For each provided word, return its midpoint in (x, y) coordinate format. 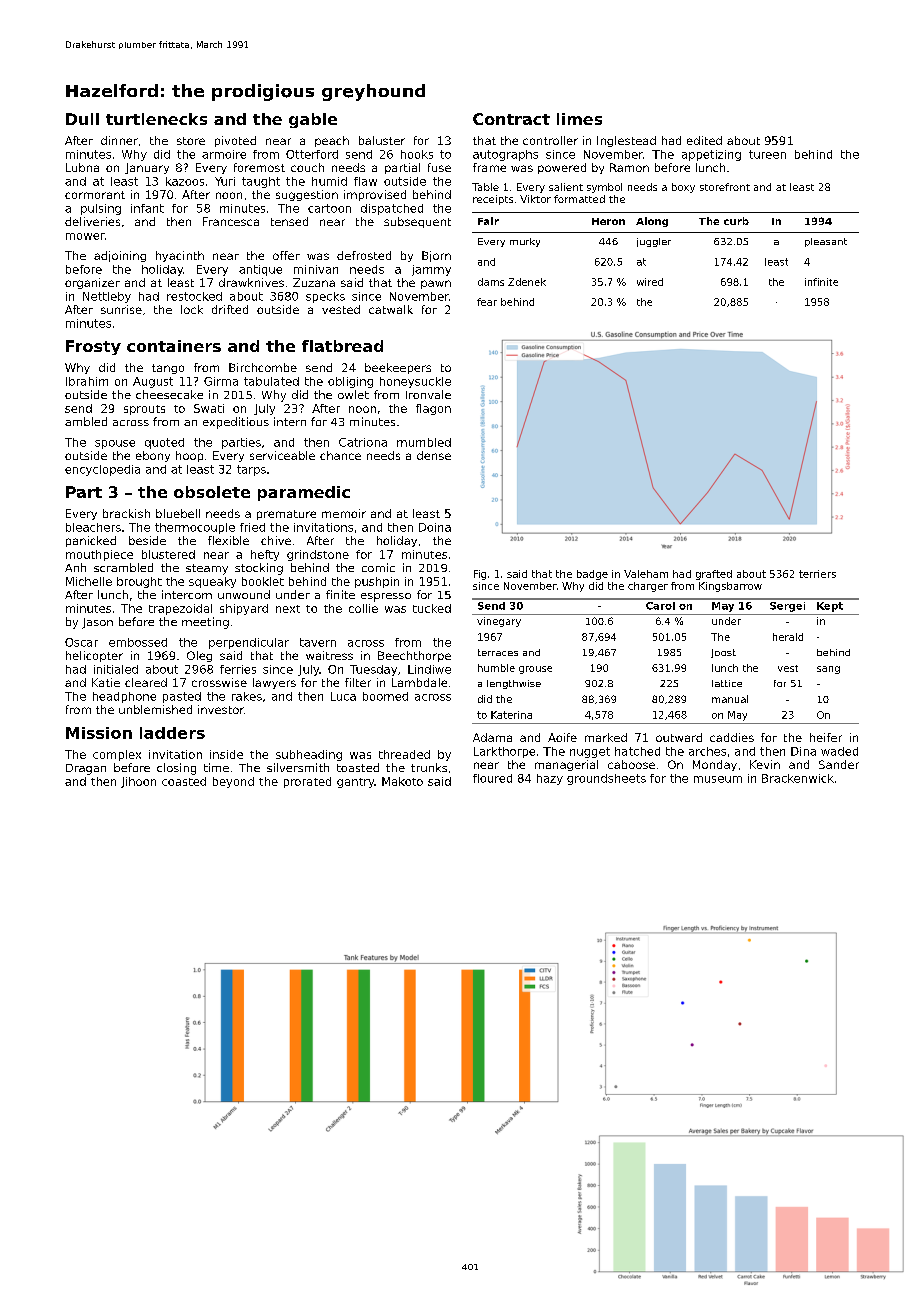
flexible (228, 540)
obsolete (212, 492)
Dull (82, 119)
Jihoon (138, 782)
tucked (432, 608)
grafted (714, 575)
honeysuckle (415, 382)
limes (579, 119)
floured (492, 778)
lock (192, 309)
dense (434, 455)
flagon (433, 409)
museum (718, 779)
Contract (511, 119)
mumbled (424, 442)
